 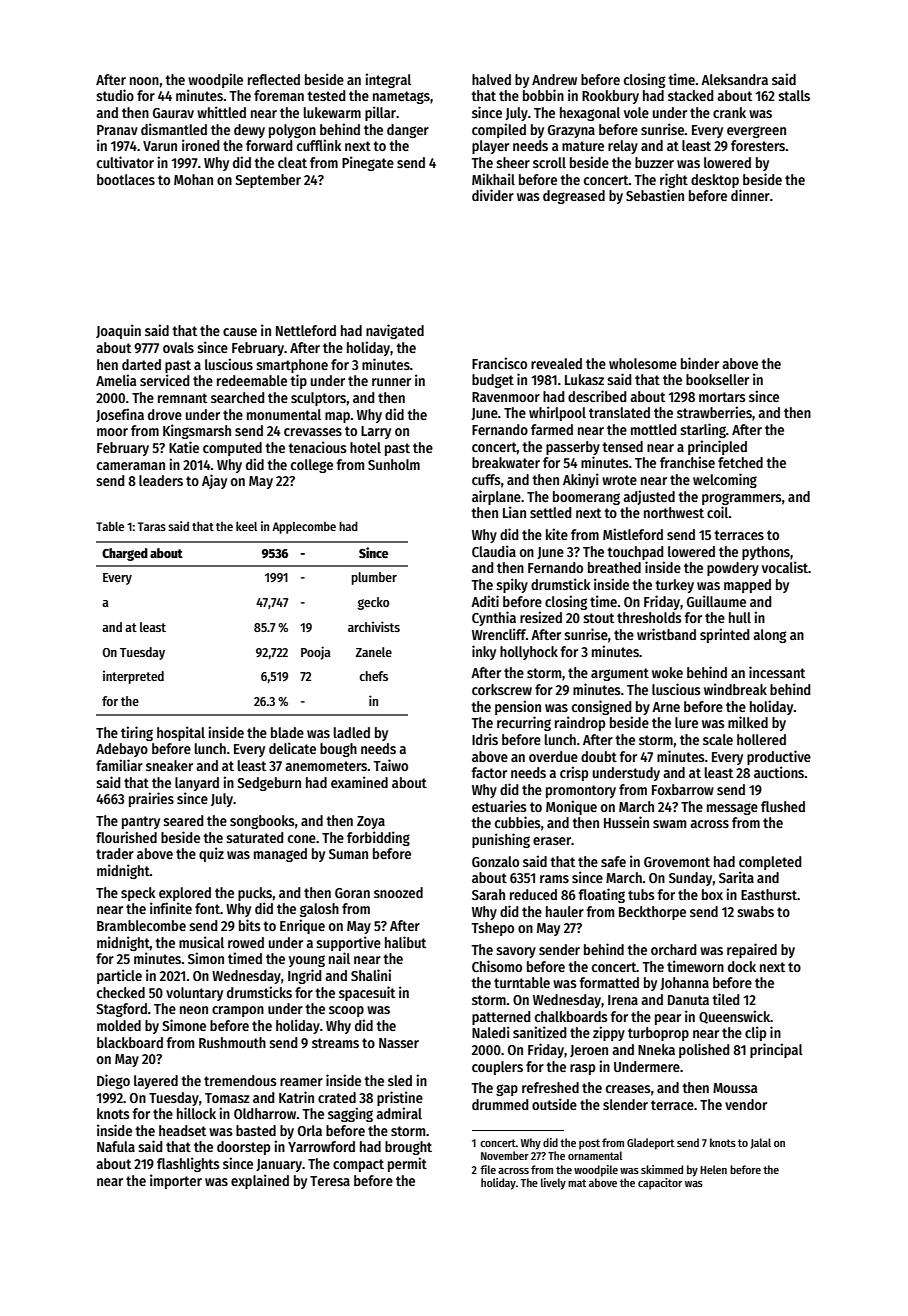 I want to click on incessant, so click(x=777, y=672).
